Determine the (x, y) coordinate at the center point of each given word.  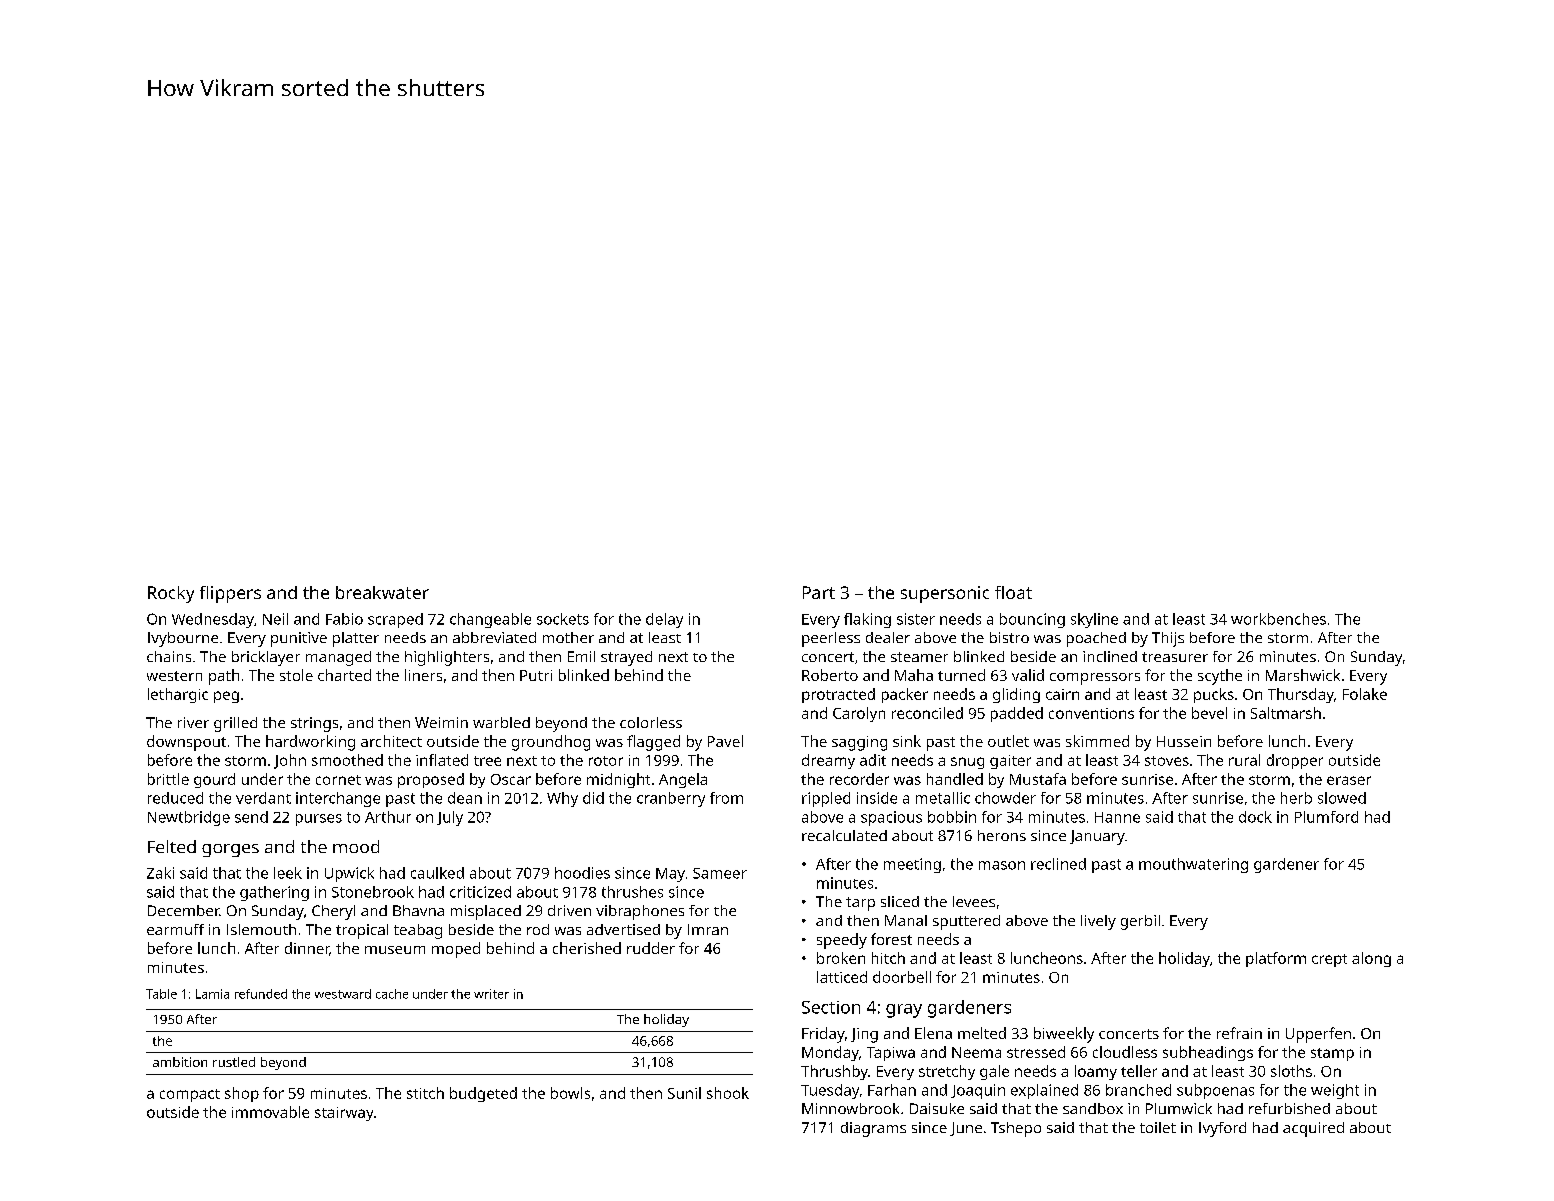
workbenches (1278, 619)
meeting (912, 865)
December (183, 910)
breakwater (382, 592)
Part (819, 592)
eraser (1349, 780)
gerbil (1140, 922)
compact (190, 1095)
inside (877, 798)
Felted (172, 846)
